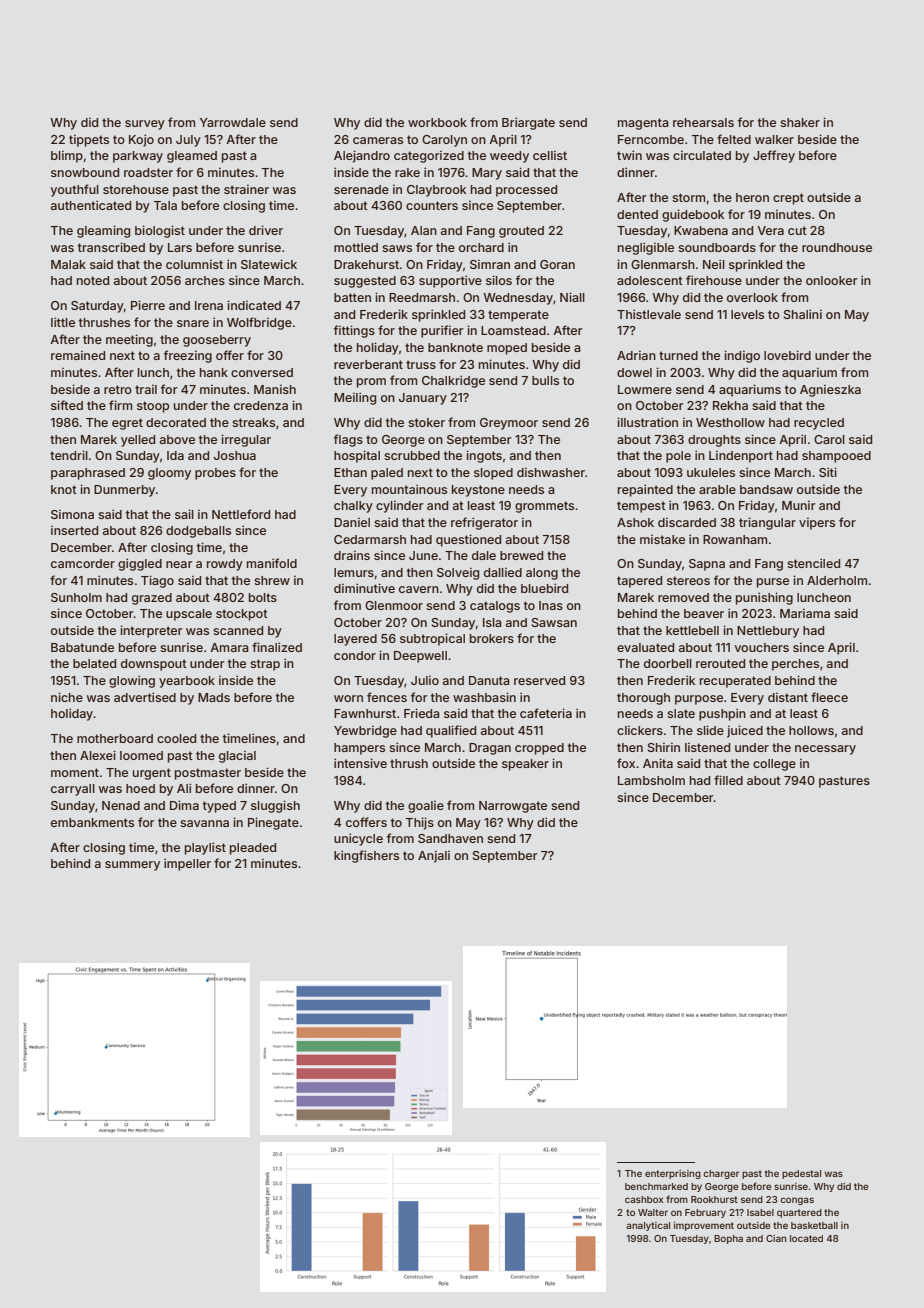  What do you see at coordinates (442, 331) in the document?
I see `purifier` at bounding box center [442, 331].
